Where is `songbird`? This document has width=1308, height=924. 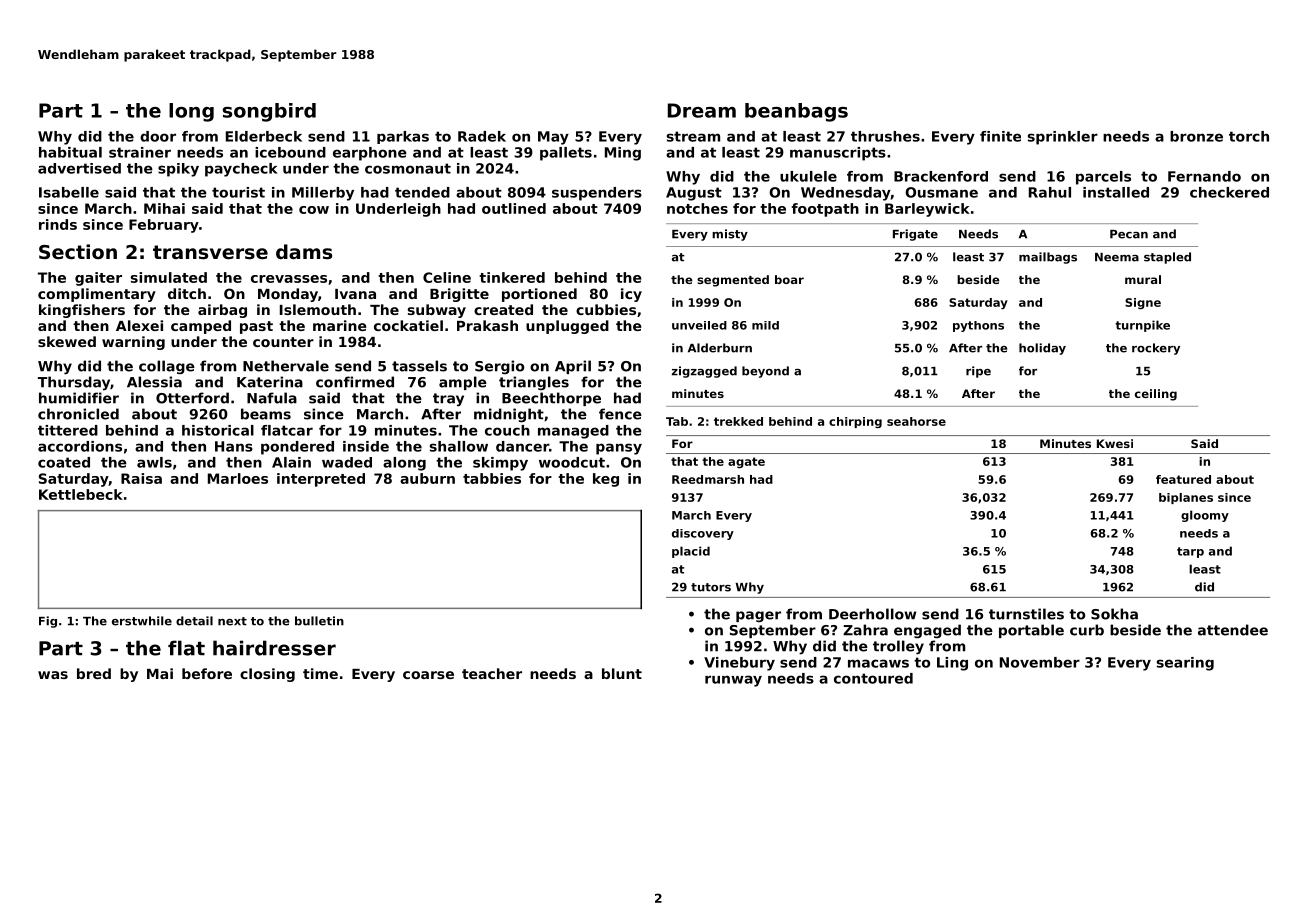 songbird is located at coordinates (269, 112).
